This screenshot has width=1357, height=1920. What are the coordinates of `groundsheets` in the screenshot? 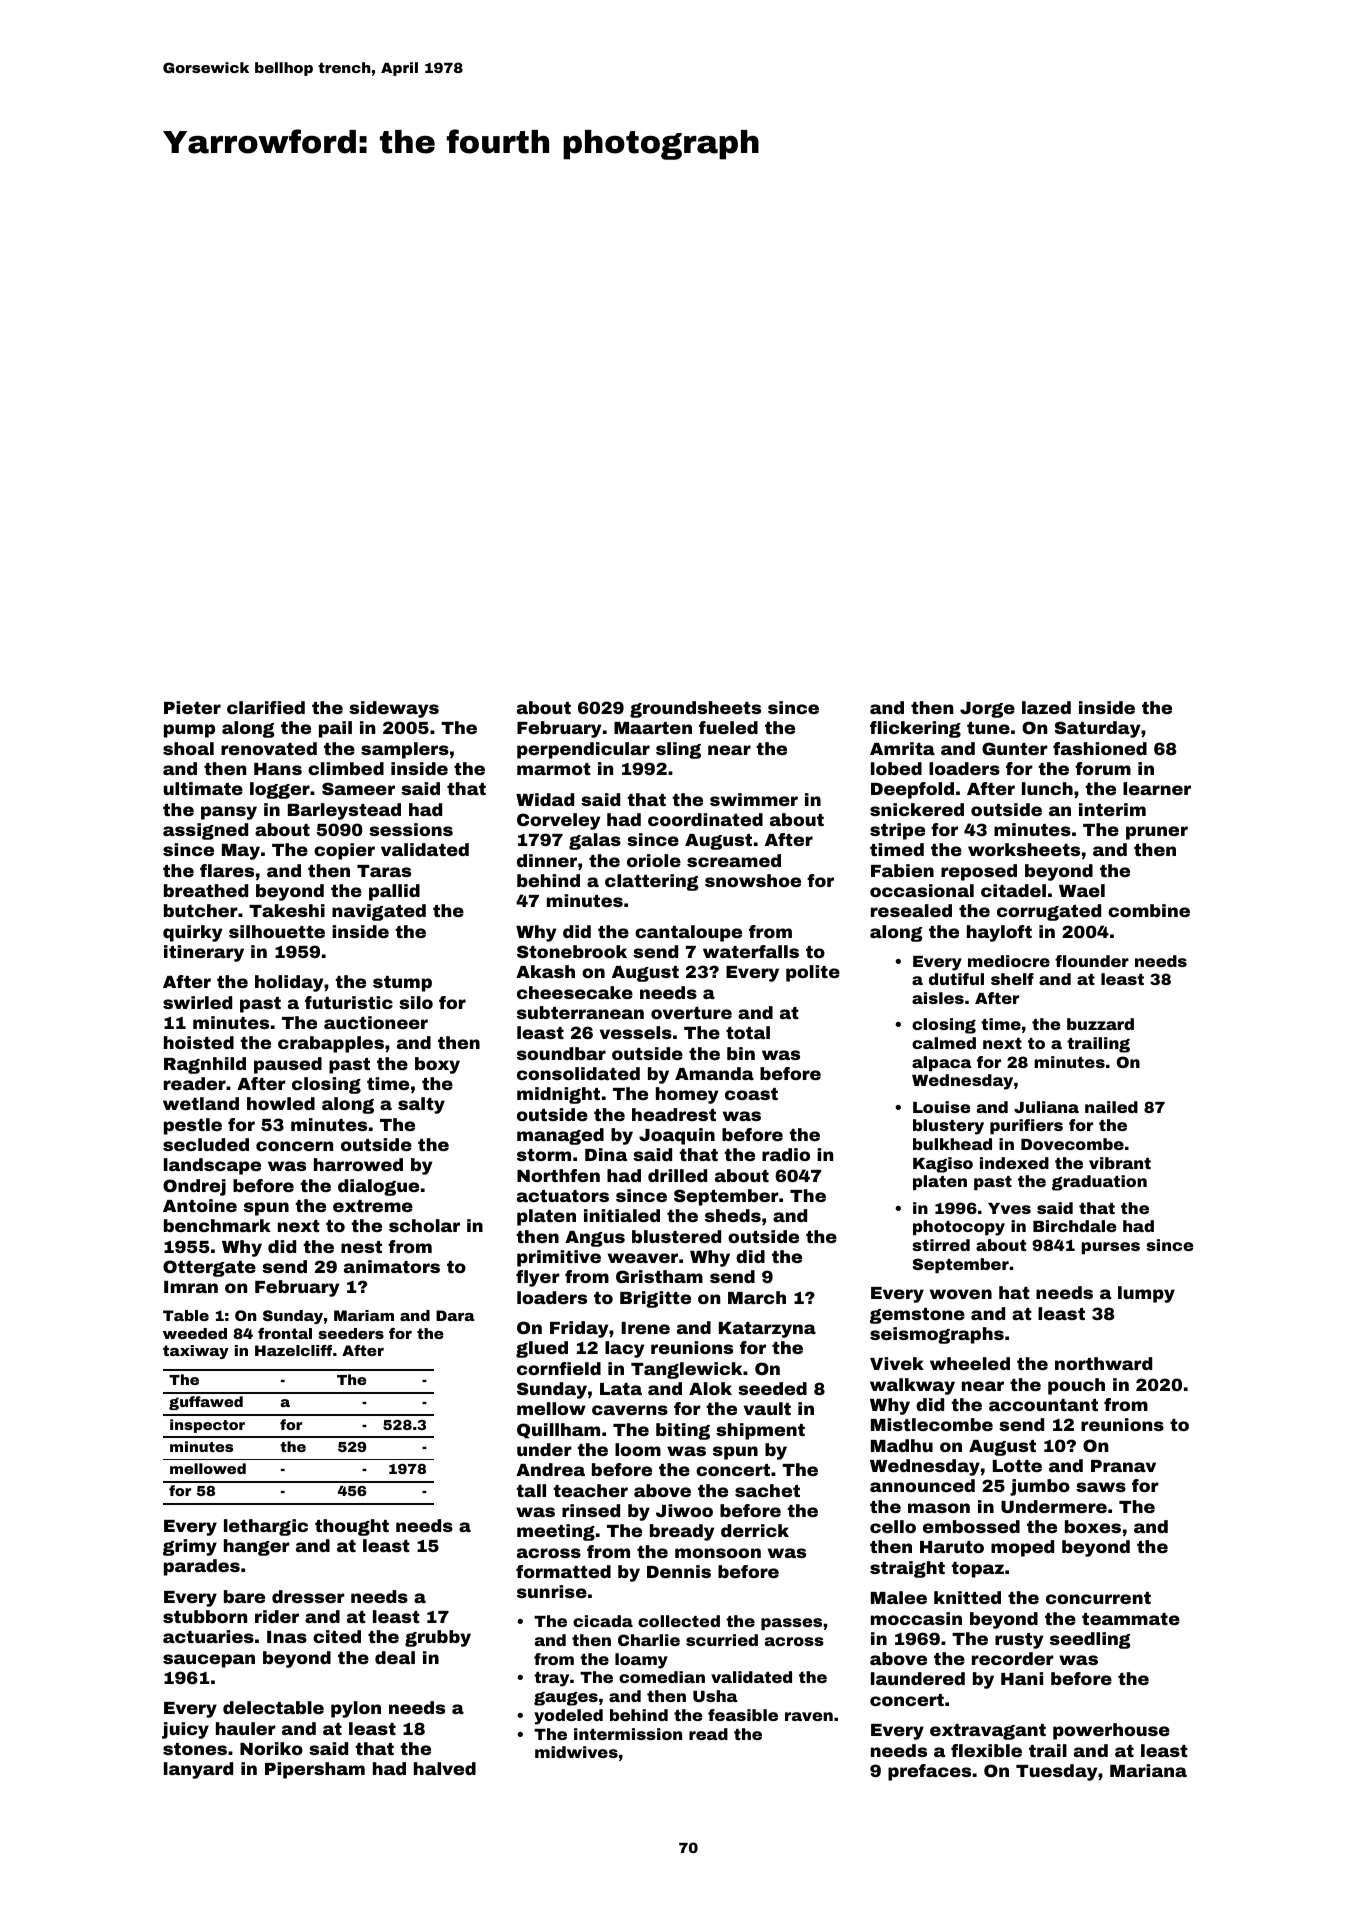 It's located at (695, 709).
